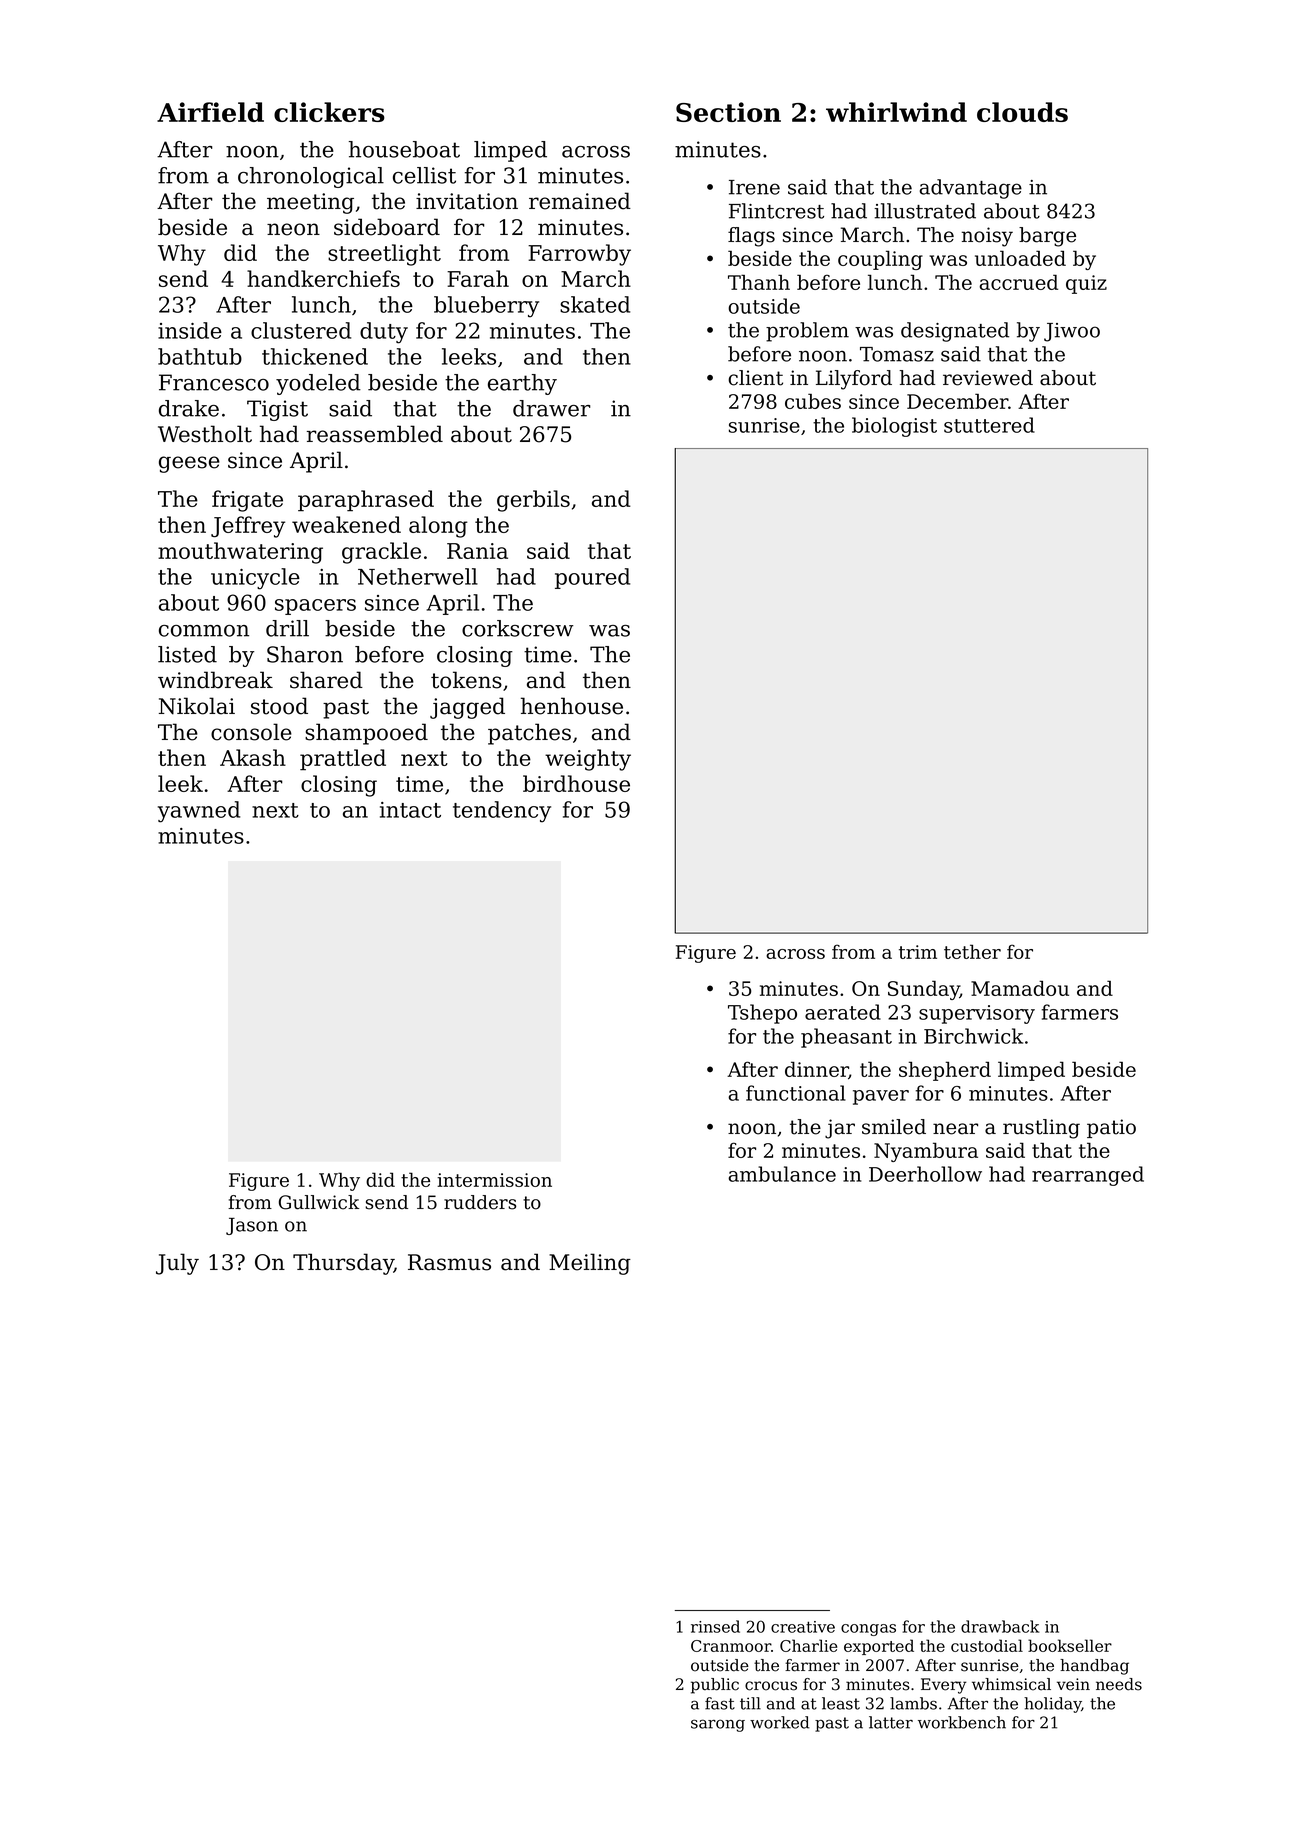 The height and width of the screenshot is (1848, 1306). I want to click on clickers, so click(329, 112).
